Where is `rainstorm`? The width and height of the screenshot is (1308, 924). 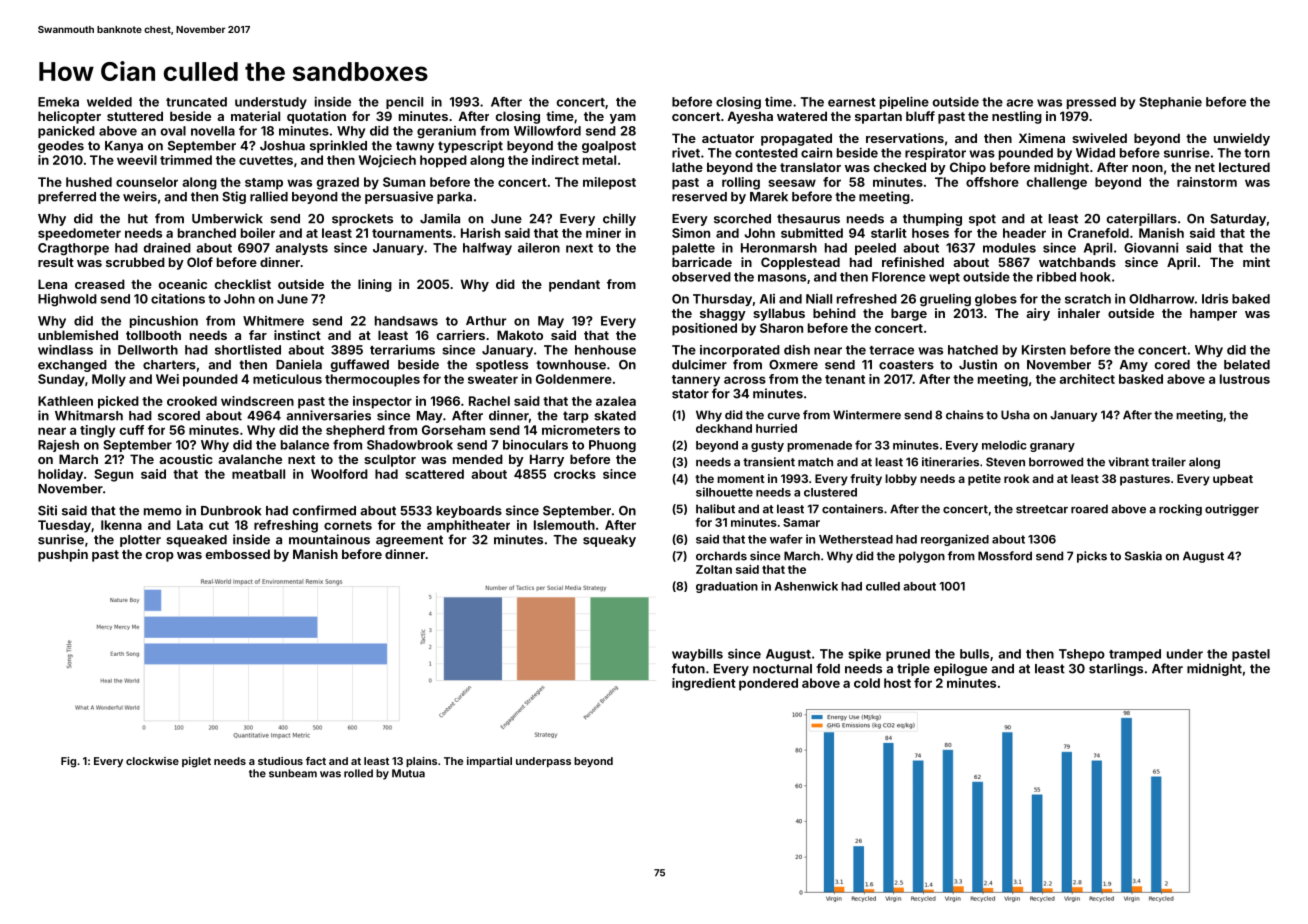 rainstorm is located at coordinates (1207, 182).
